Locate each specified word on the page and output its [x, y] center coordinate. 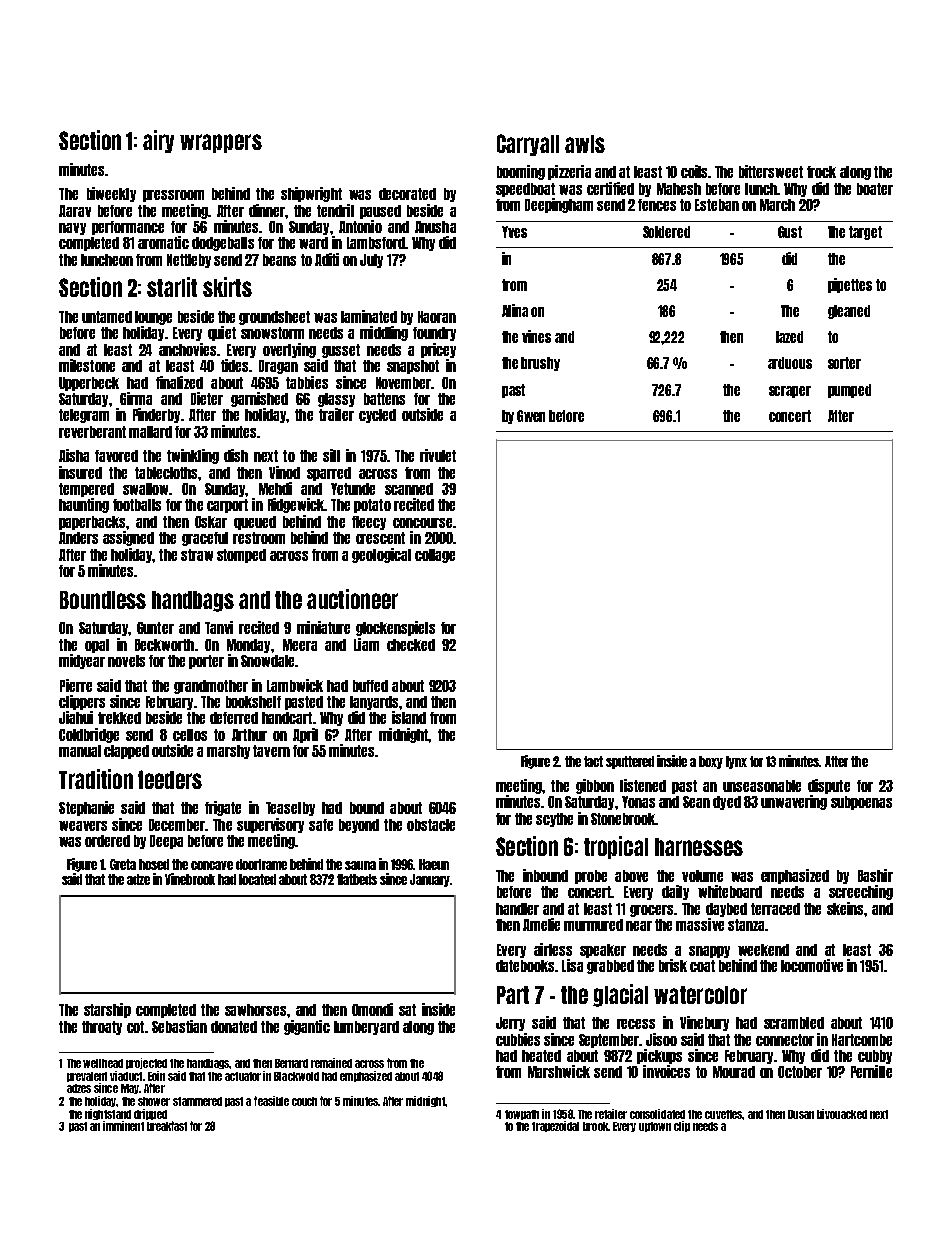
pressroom [173, 196]
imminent [123, 1126]
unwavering [794, 802]
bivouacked [842, 1114]
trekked [119, 718]
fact [593, 761]
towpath [522, 1115]
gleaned [849, 312]
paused [380, 212]
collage [435, 556]
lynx [736, 762]
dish [236, 455]
